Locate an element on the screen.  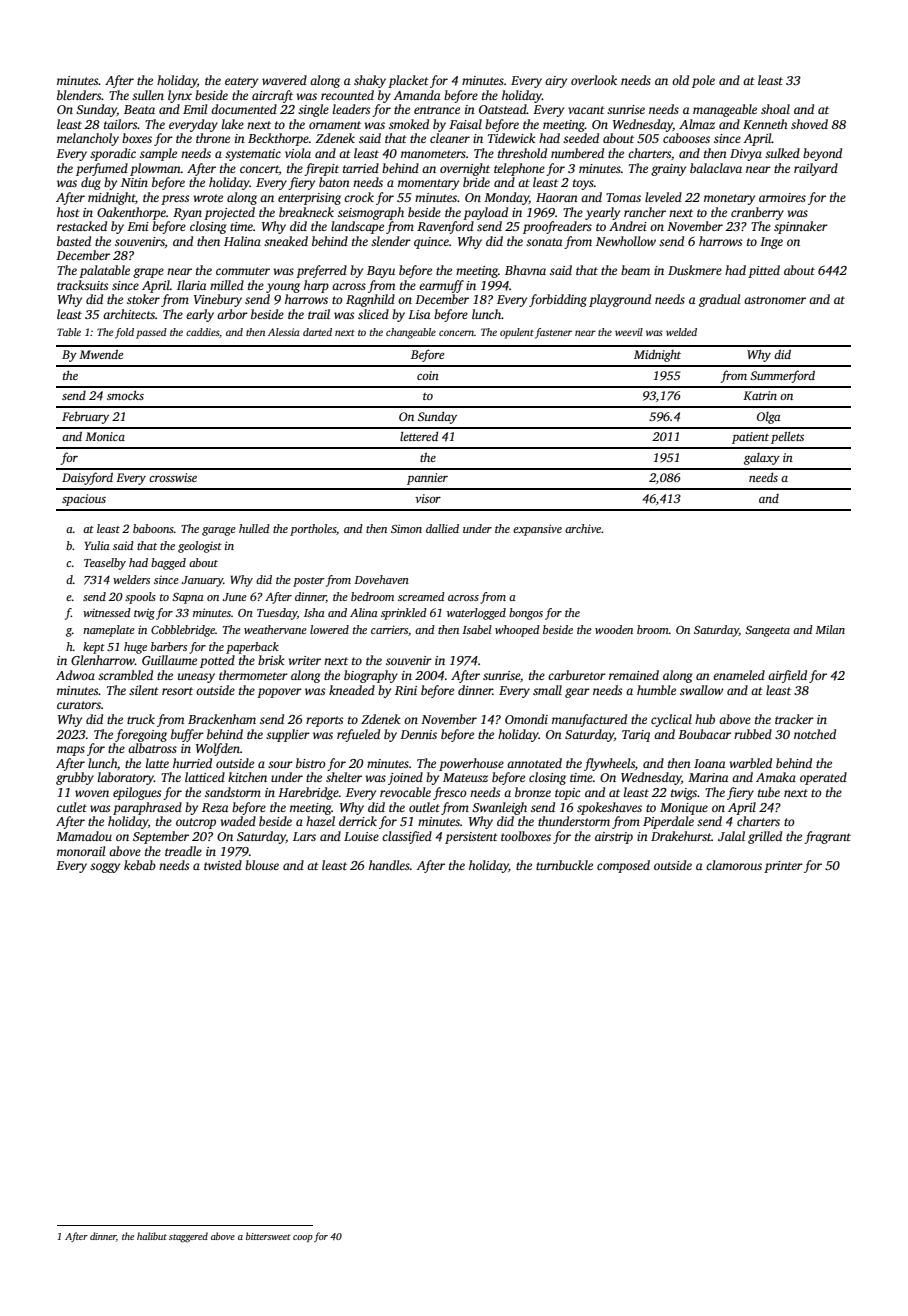
smocks is located at coordinates (125, 395).
